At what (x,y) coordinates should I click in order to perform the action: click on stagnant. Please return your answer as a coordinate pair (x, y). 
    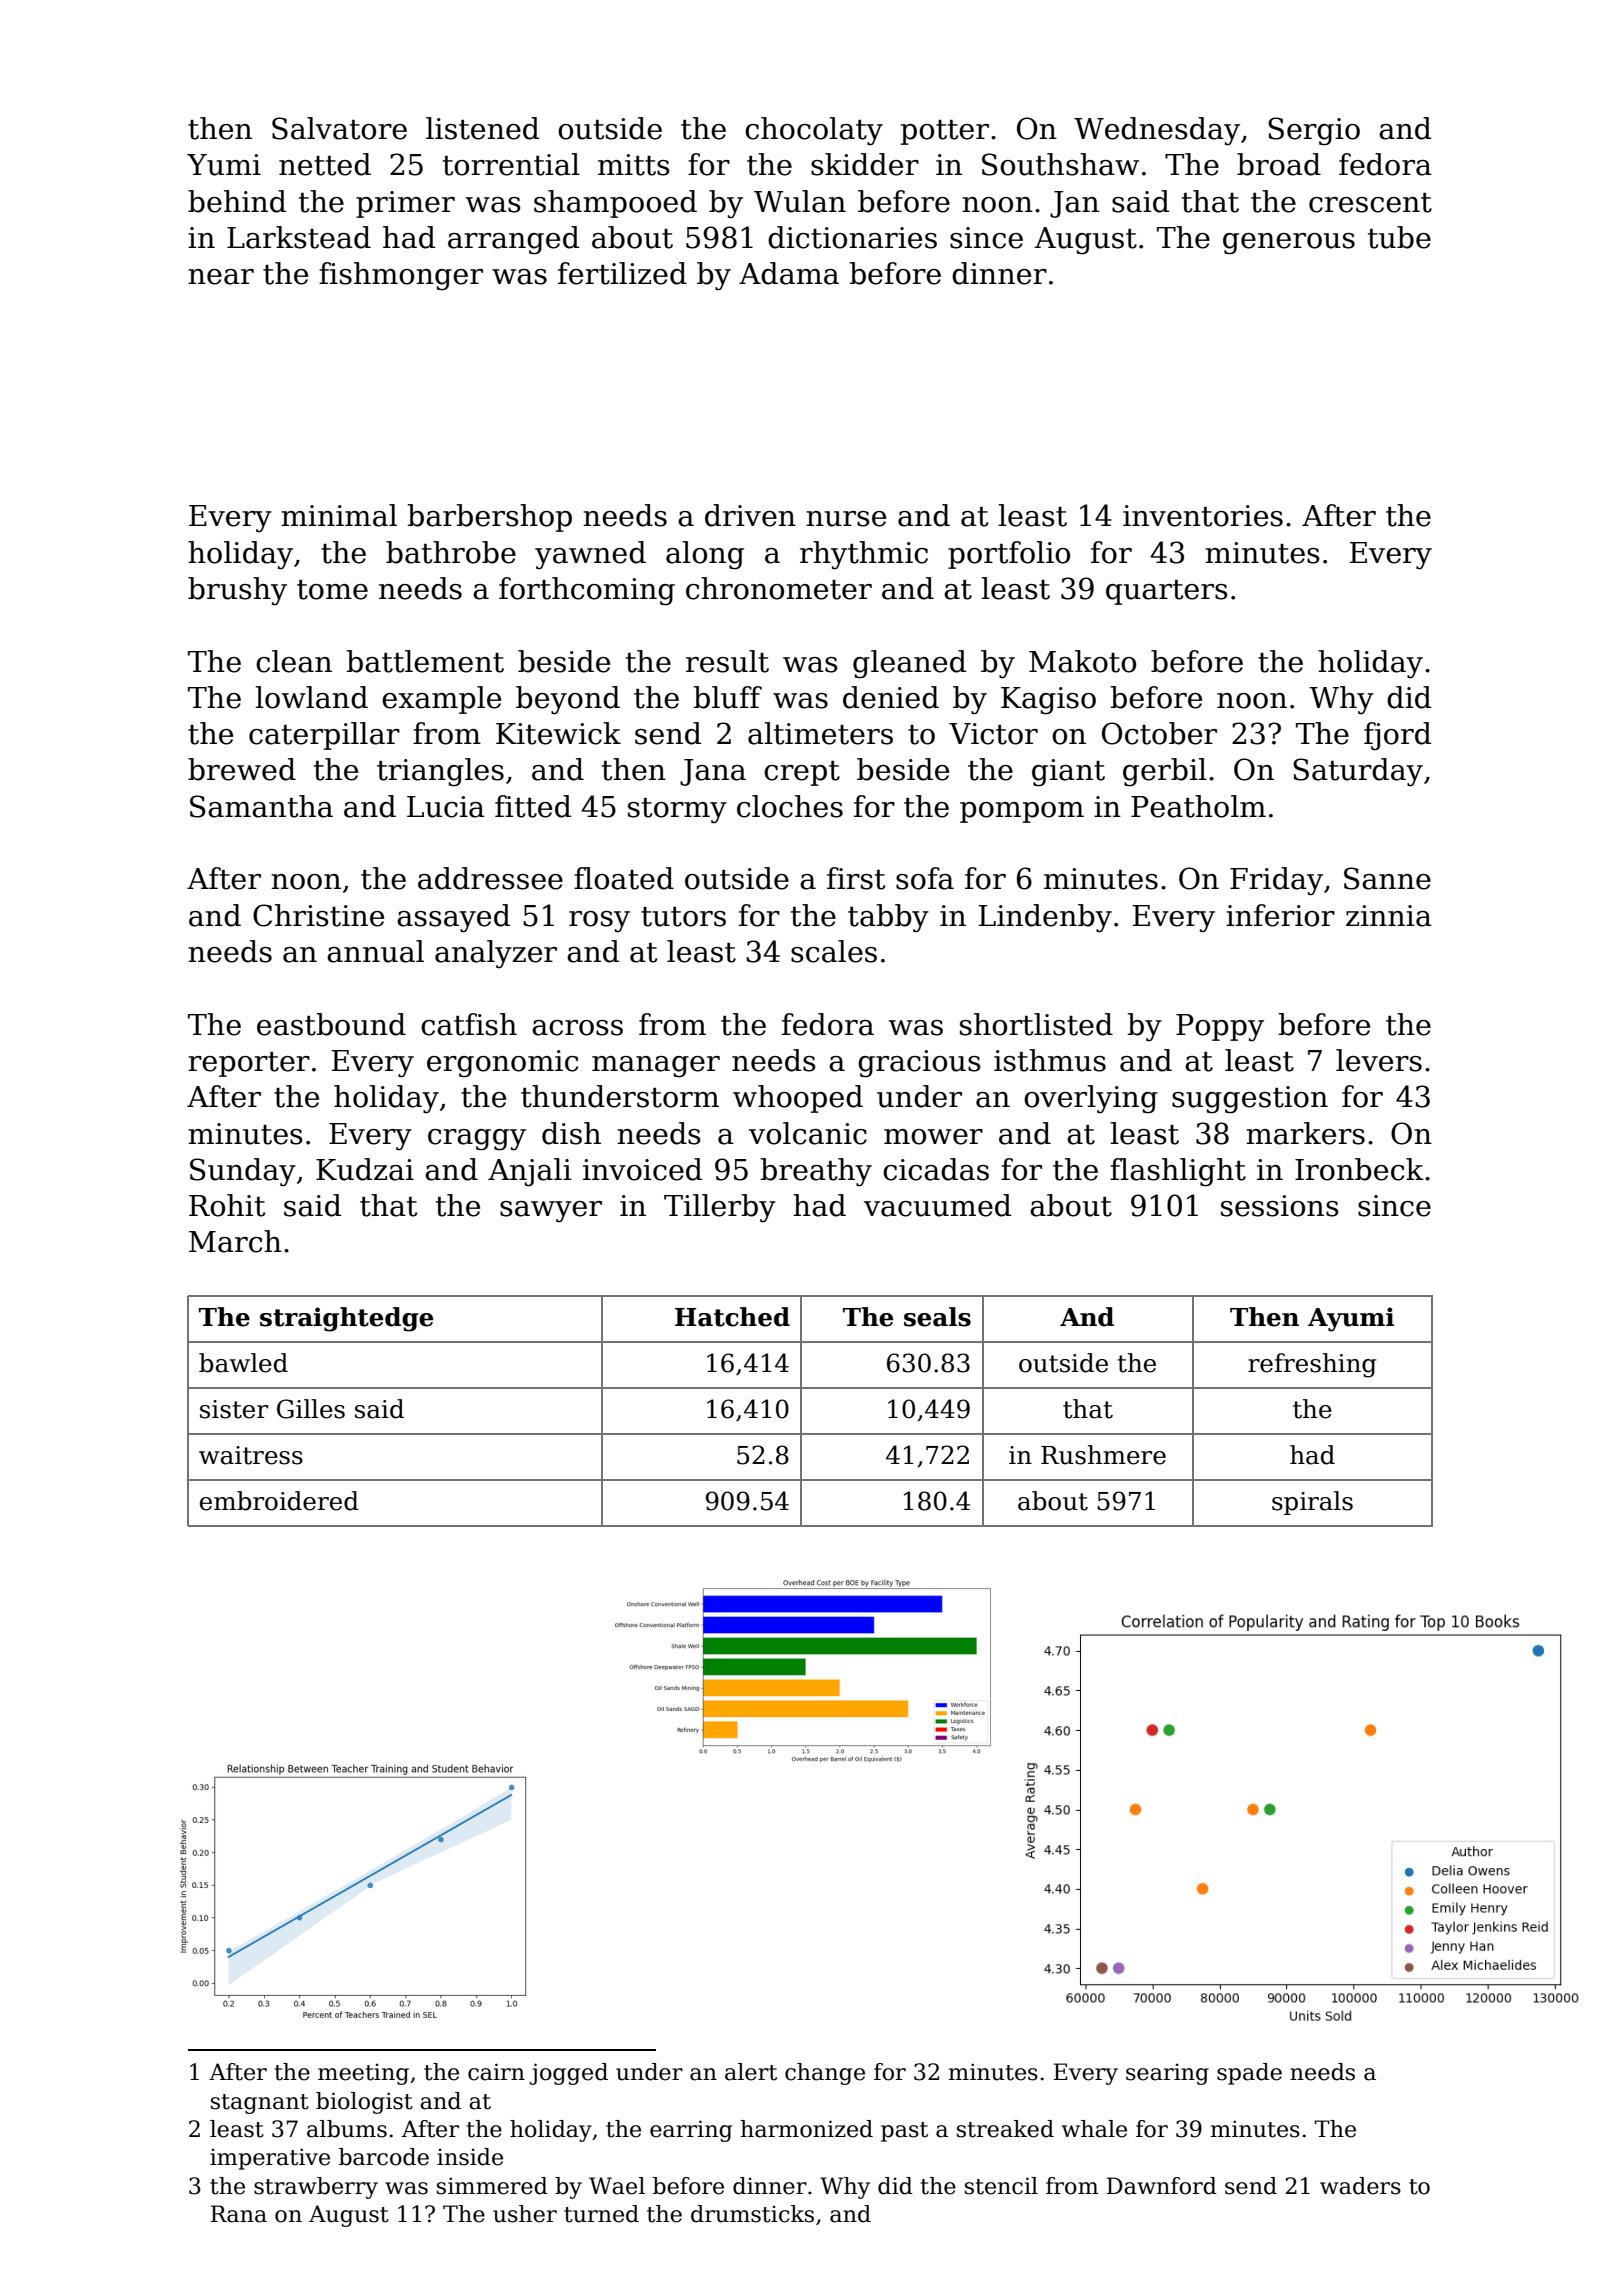
    Looking at the image, I should click on (260, 2104).
